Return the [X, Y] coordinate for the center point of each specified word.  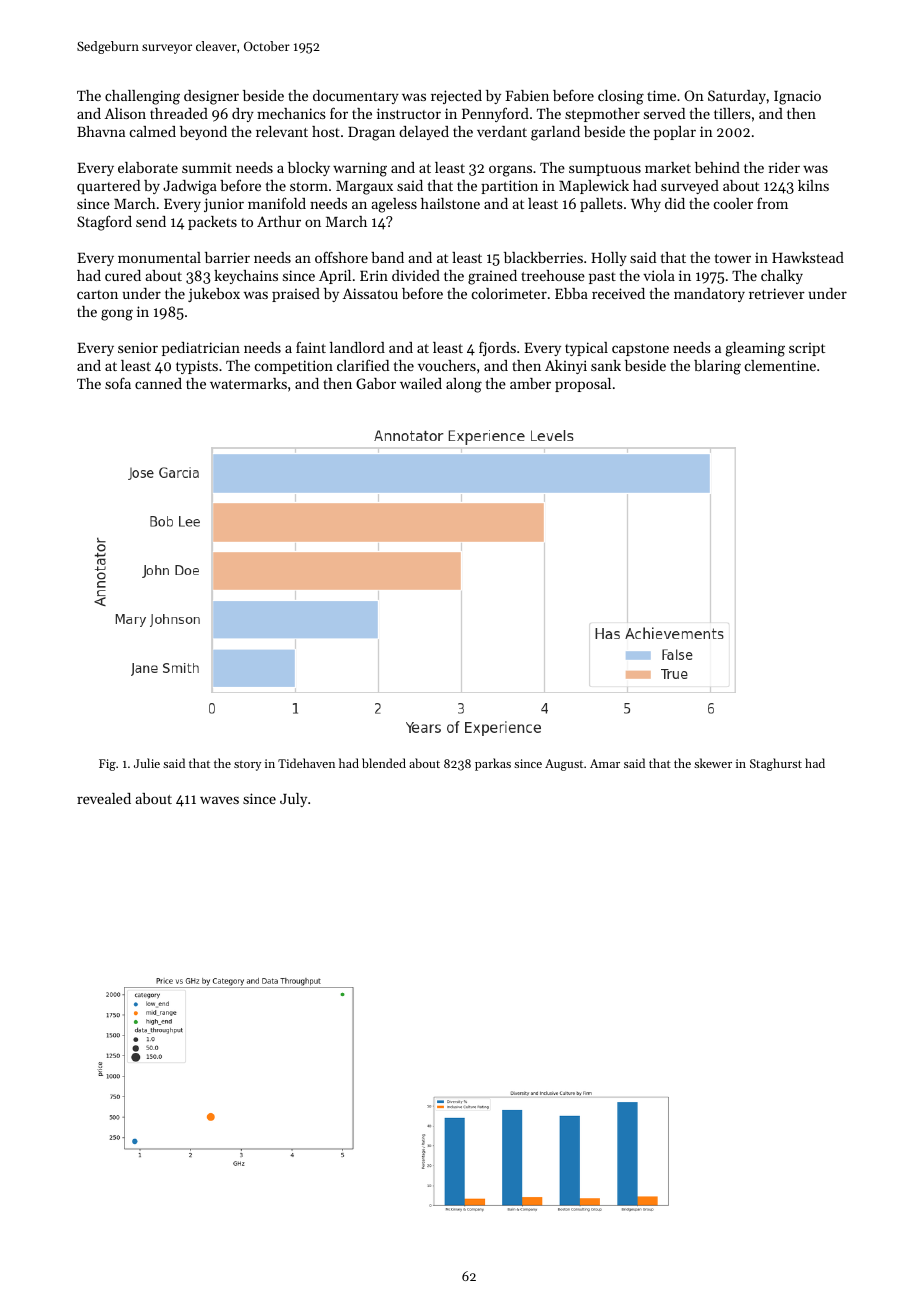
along [464, 385]
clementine [780, 365]
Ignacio [797, 97]
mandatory [709, 295]
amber [530, 383]
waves [219, 800]
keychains [246, 277]
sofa [118, 383]
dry [243, 115]
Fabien [527, 95]
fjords [497, 348]
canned [158, 383]
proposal [583, 385]
